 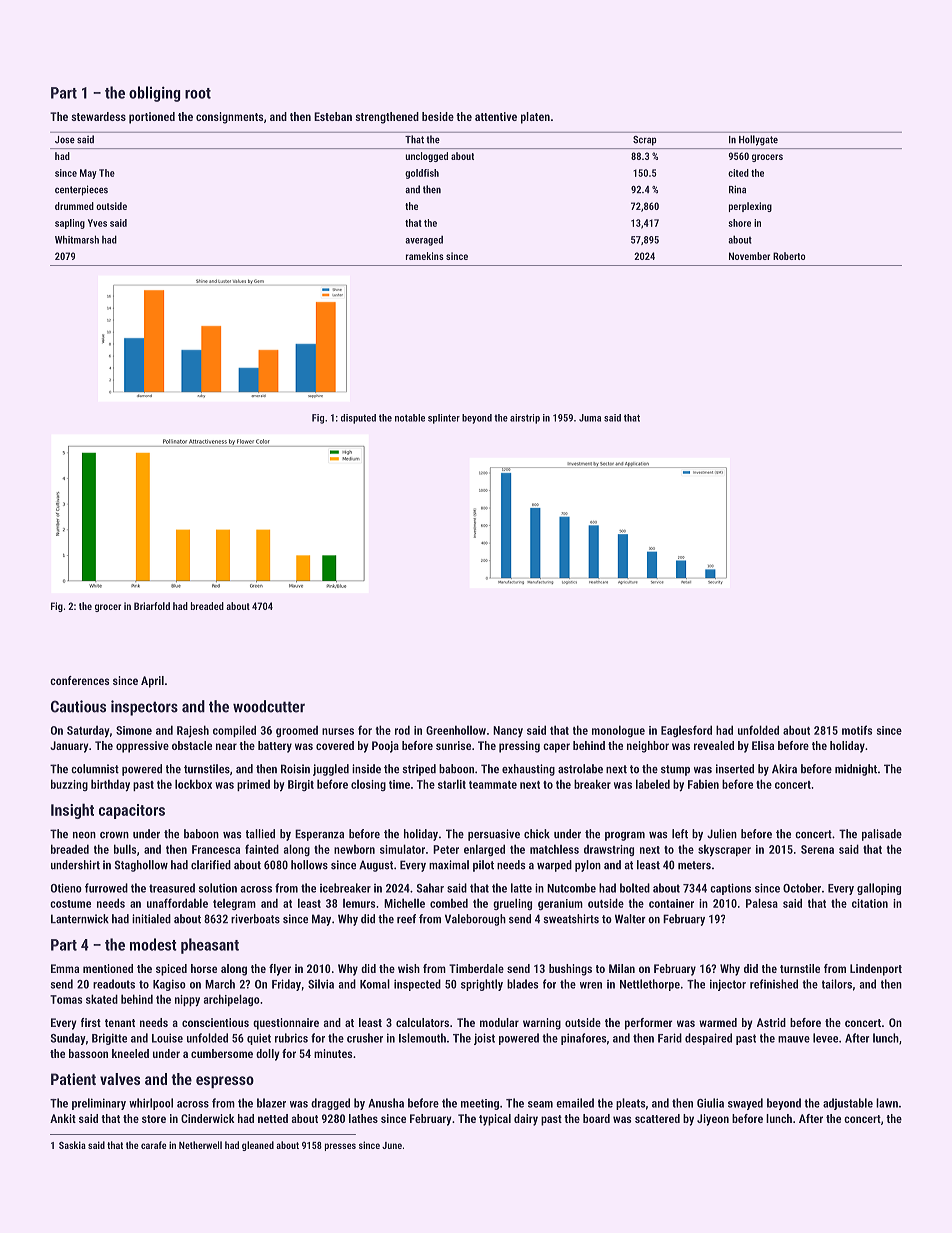 I want to click on dolly, so click(x=268, y=1055).
